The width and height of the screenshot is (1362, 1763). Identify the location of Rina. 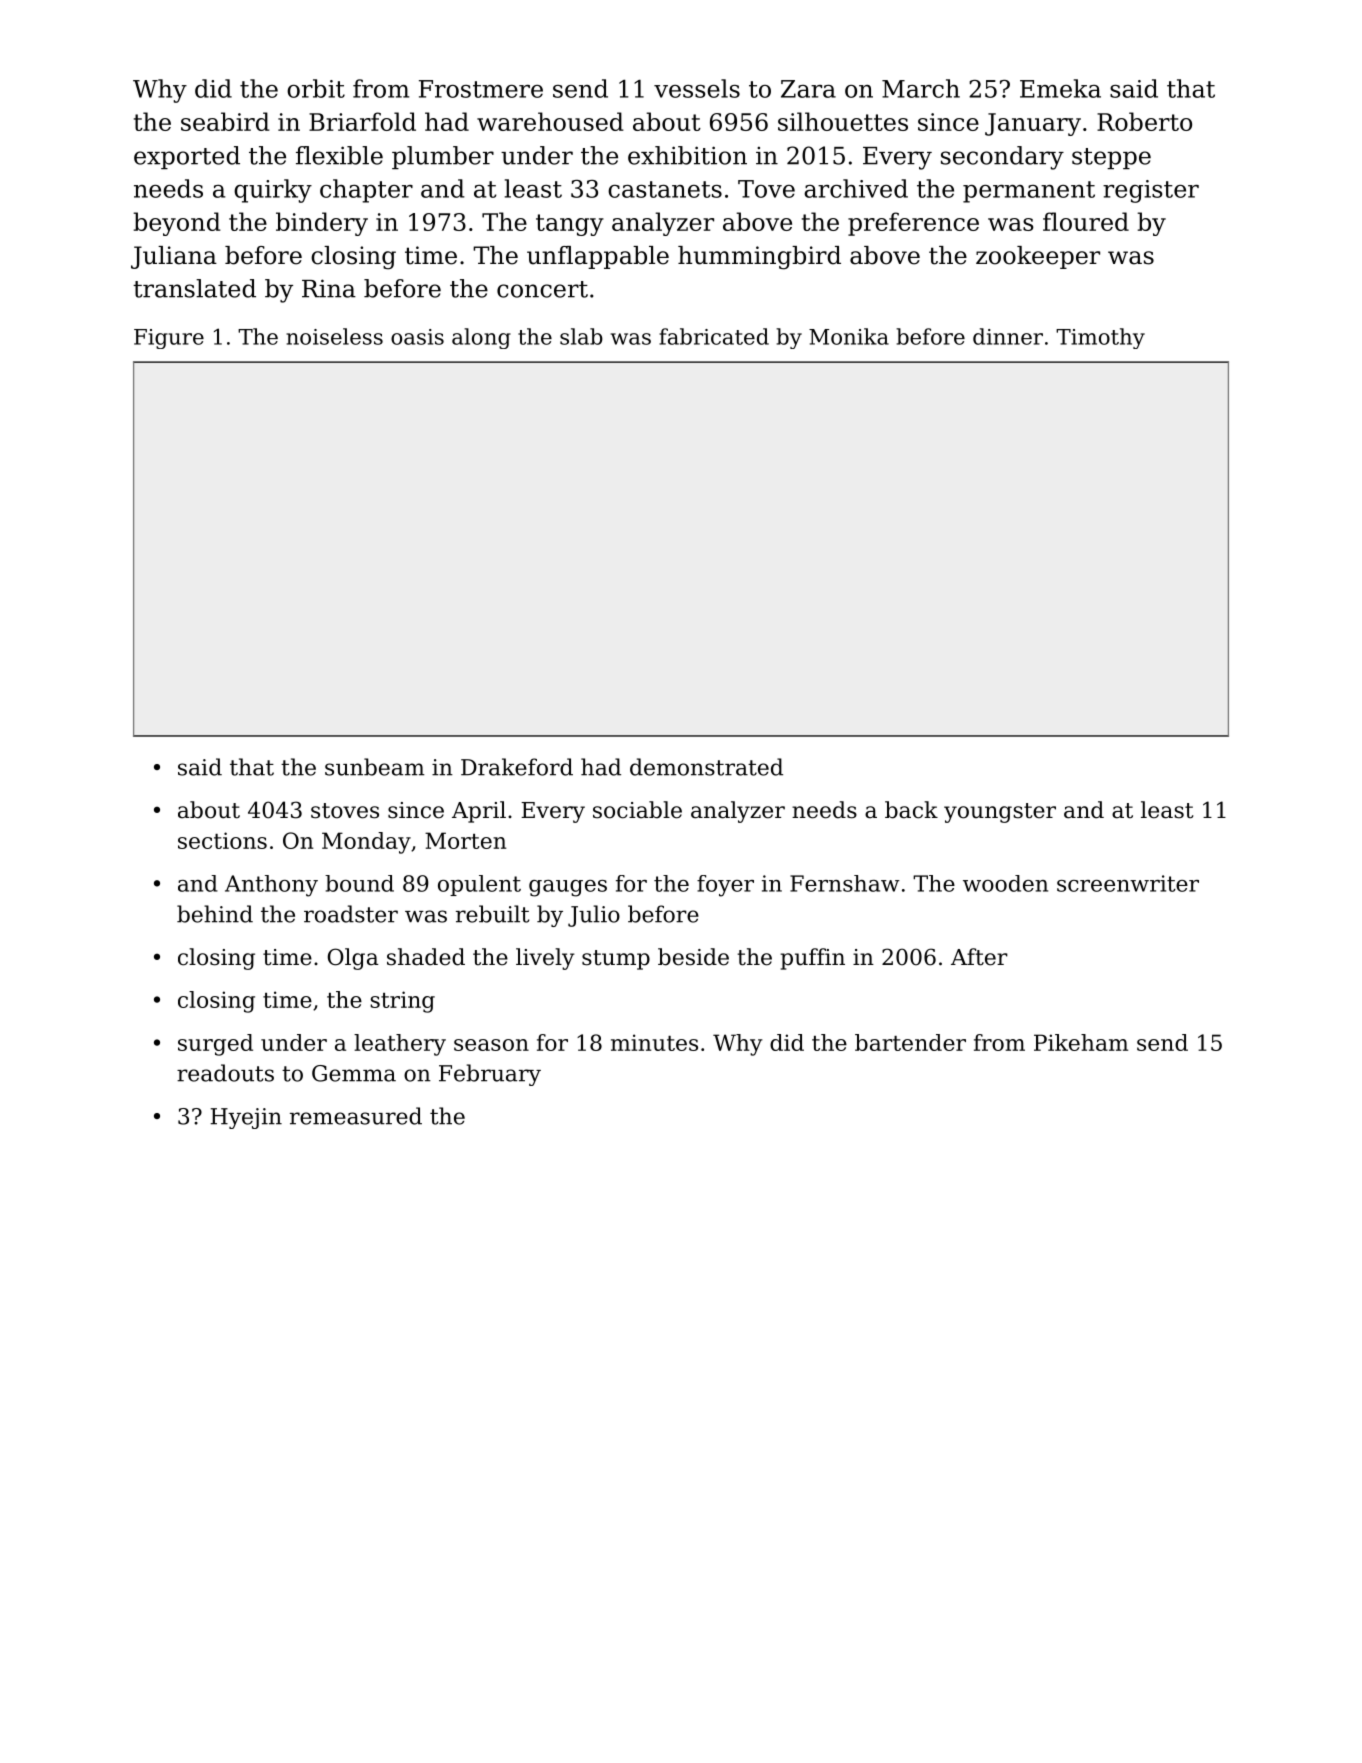
(329, 288).
